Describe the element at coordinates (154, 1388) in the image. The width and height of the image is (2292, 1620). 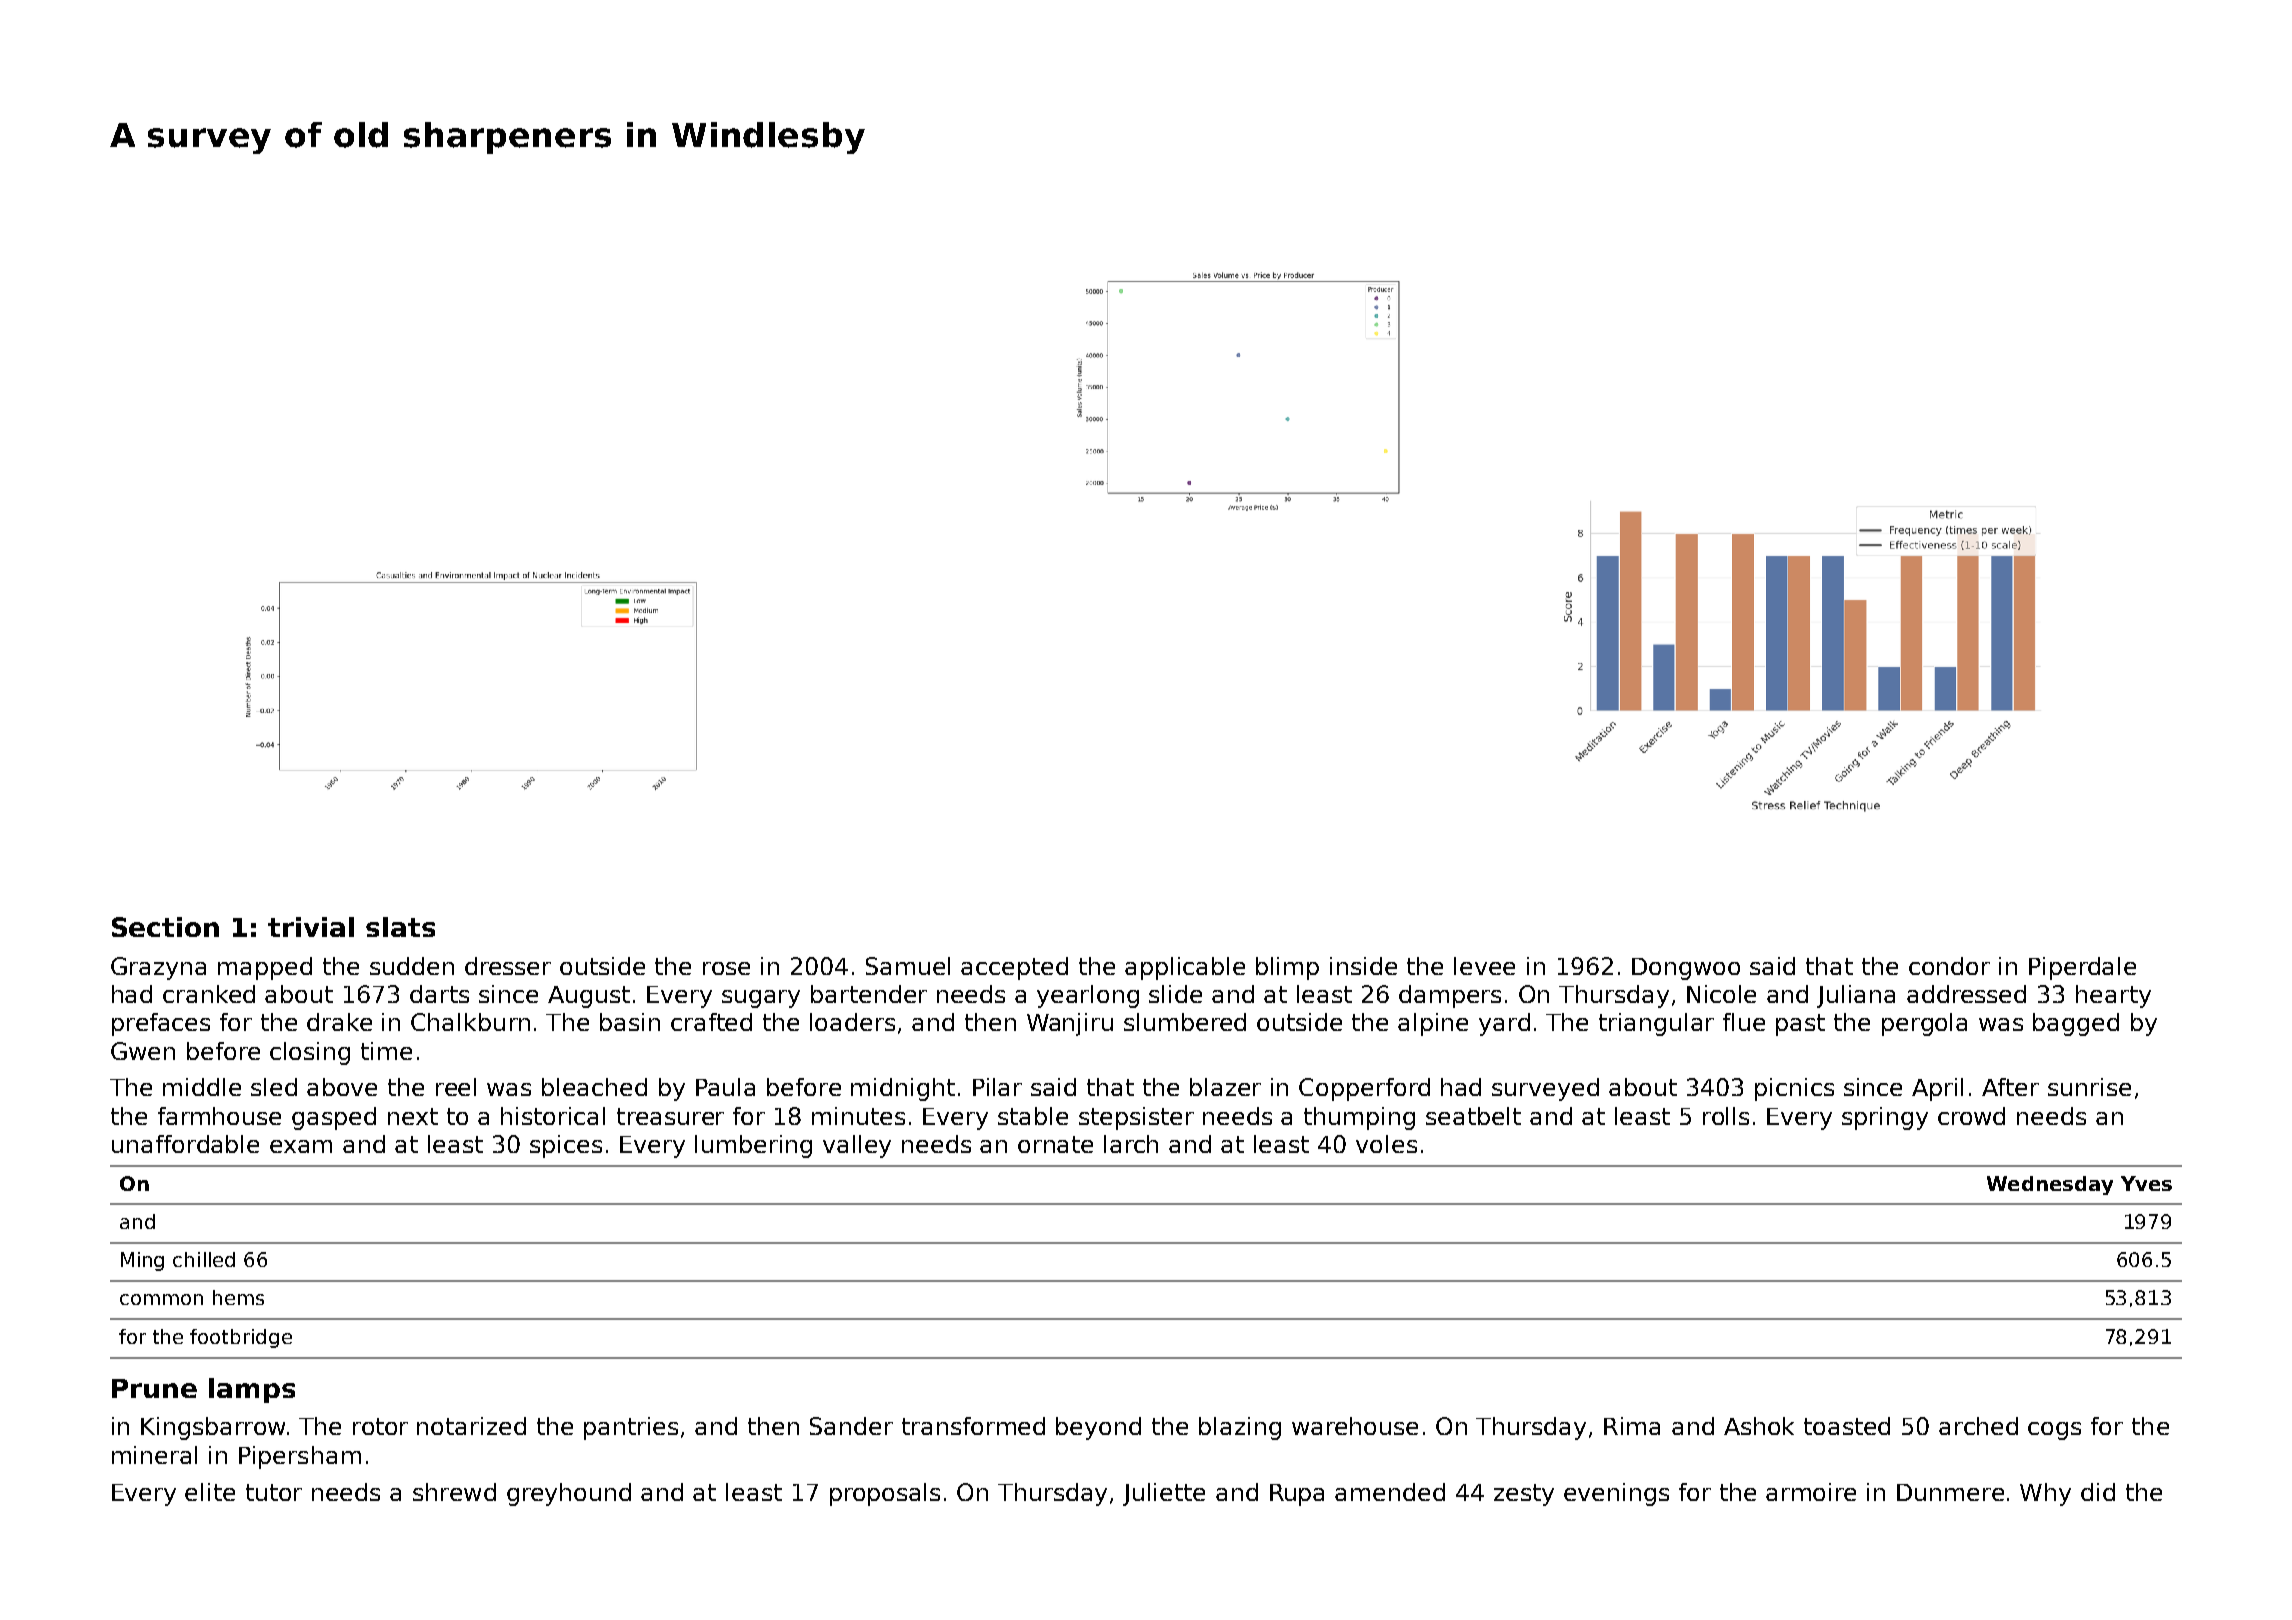
I see `Prune` at that location.
